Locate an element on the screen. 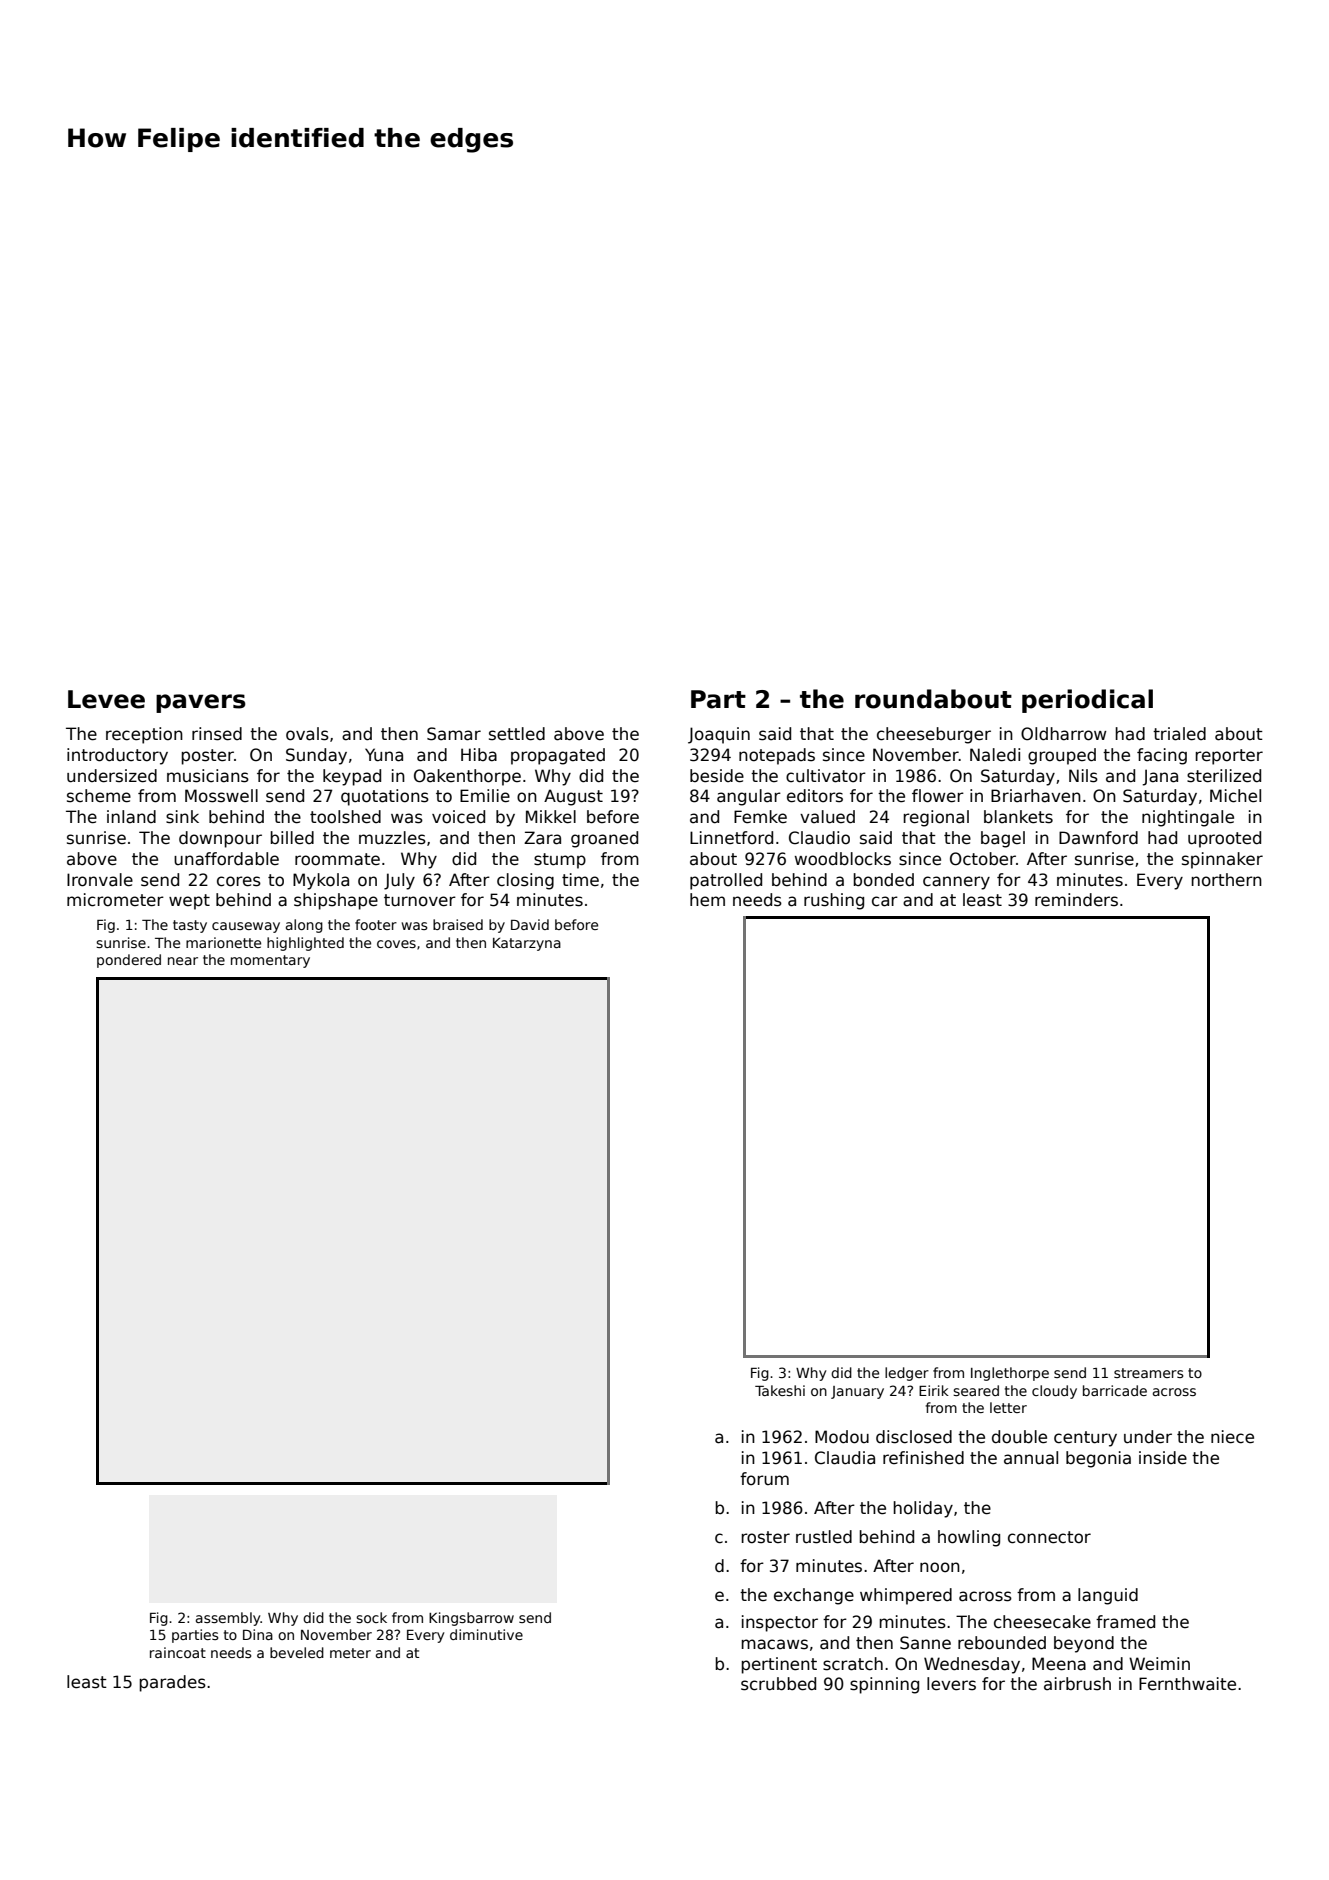 This screenshot has width=1329, height=1880. settled is located at coordinates (517, 734).
